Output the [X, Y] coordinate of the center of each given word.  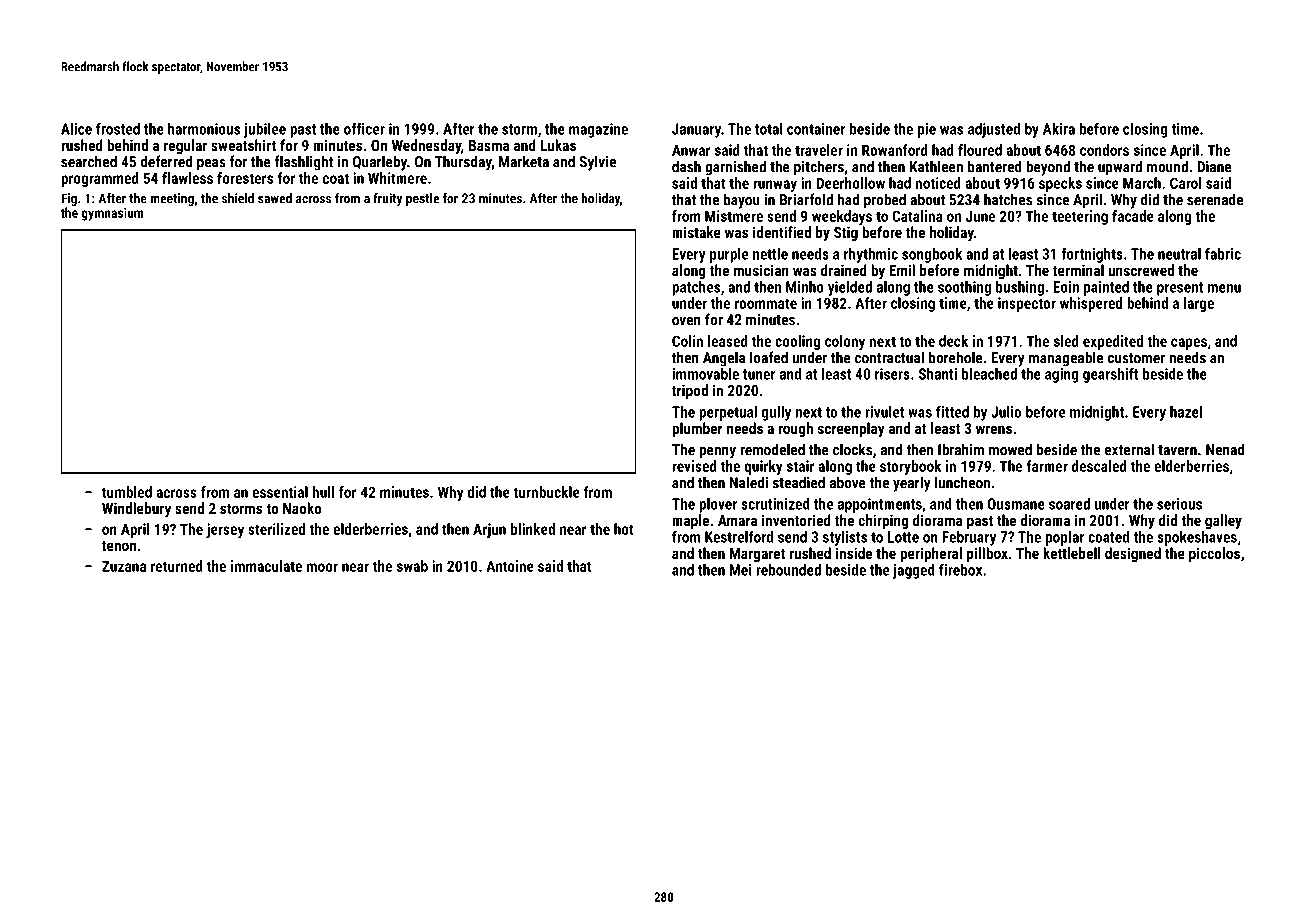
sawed [275, 198]
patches [696, 288]
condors [1104, 150]
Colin [687, 341]
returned [177, 566]
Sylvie [597, 163]
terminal [1078, 270]
